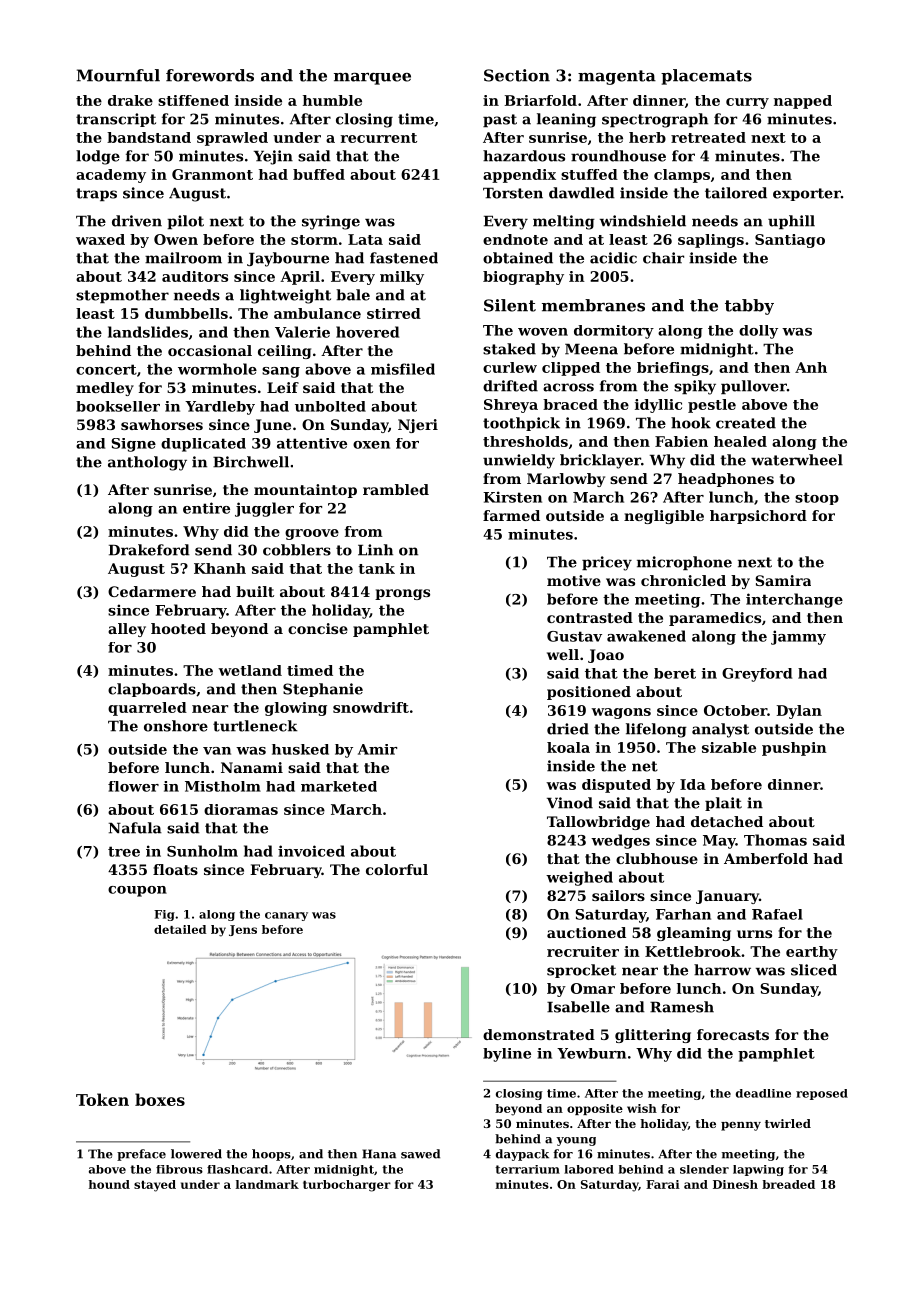 The height and width of the screenshot is (1308, 924). What do you see at coordinates (397, 869) in the screenshot?
I see `colorful` at bounding box center [397, 869].
